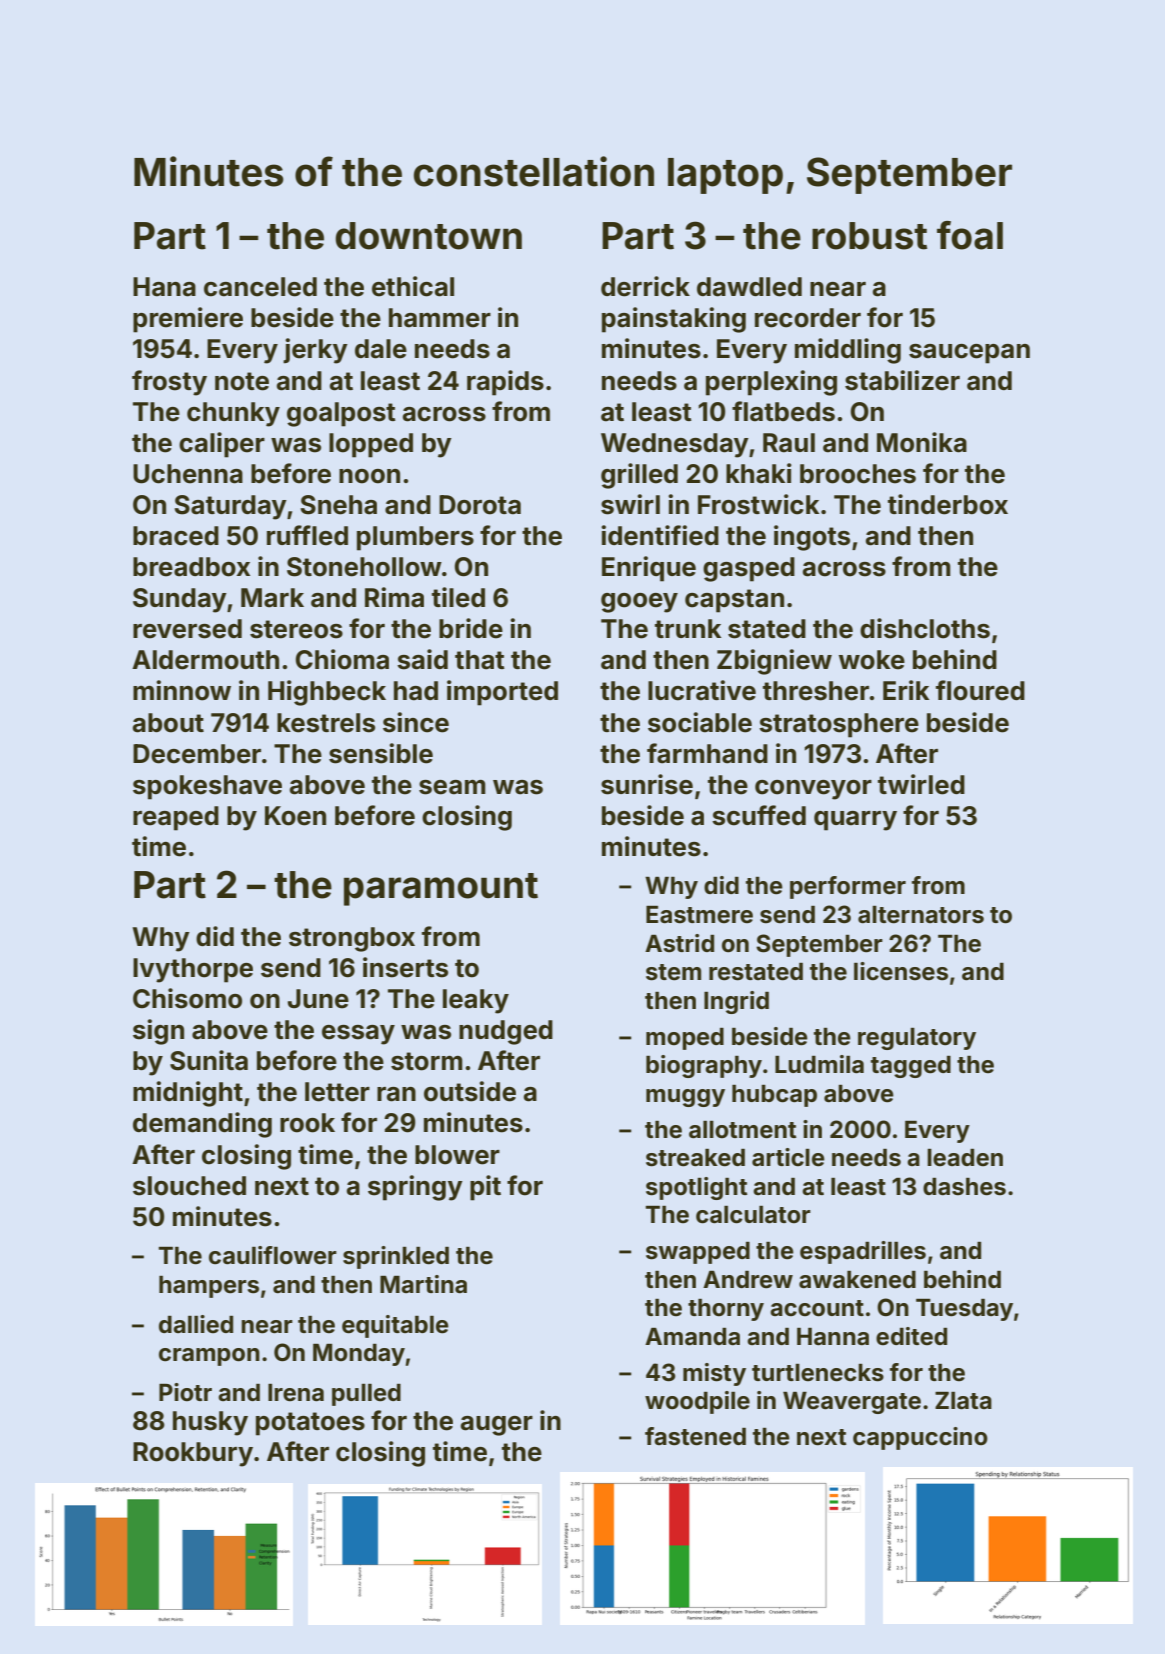 This page has height=1654, width=1165. What do you see at coordinates (416, 722) in the page?
I see `since` at bounding box center [416, 722].
